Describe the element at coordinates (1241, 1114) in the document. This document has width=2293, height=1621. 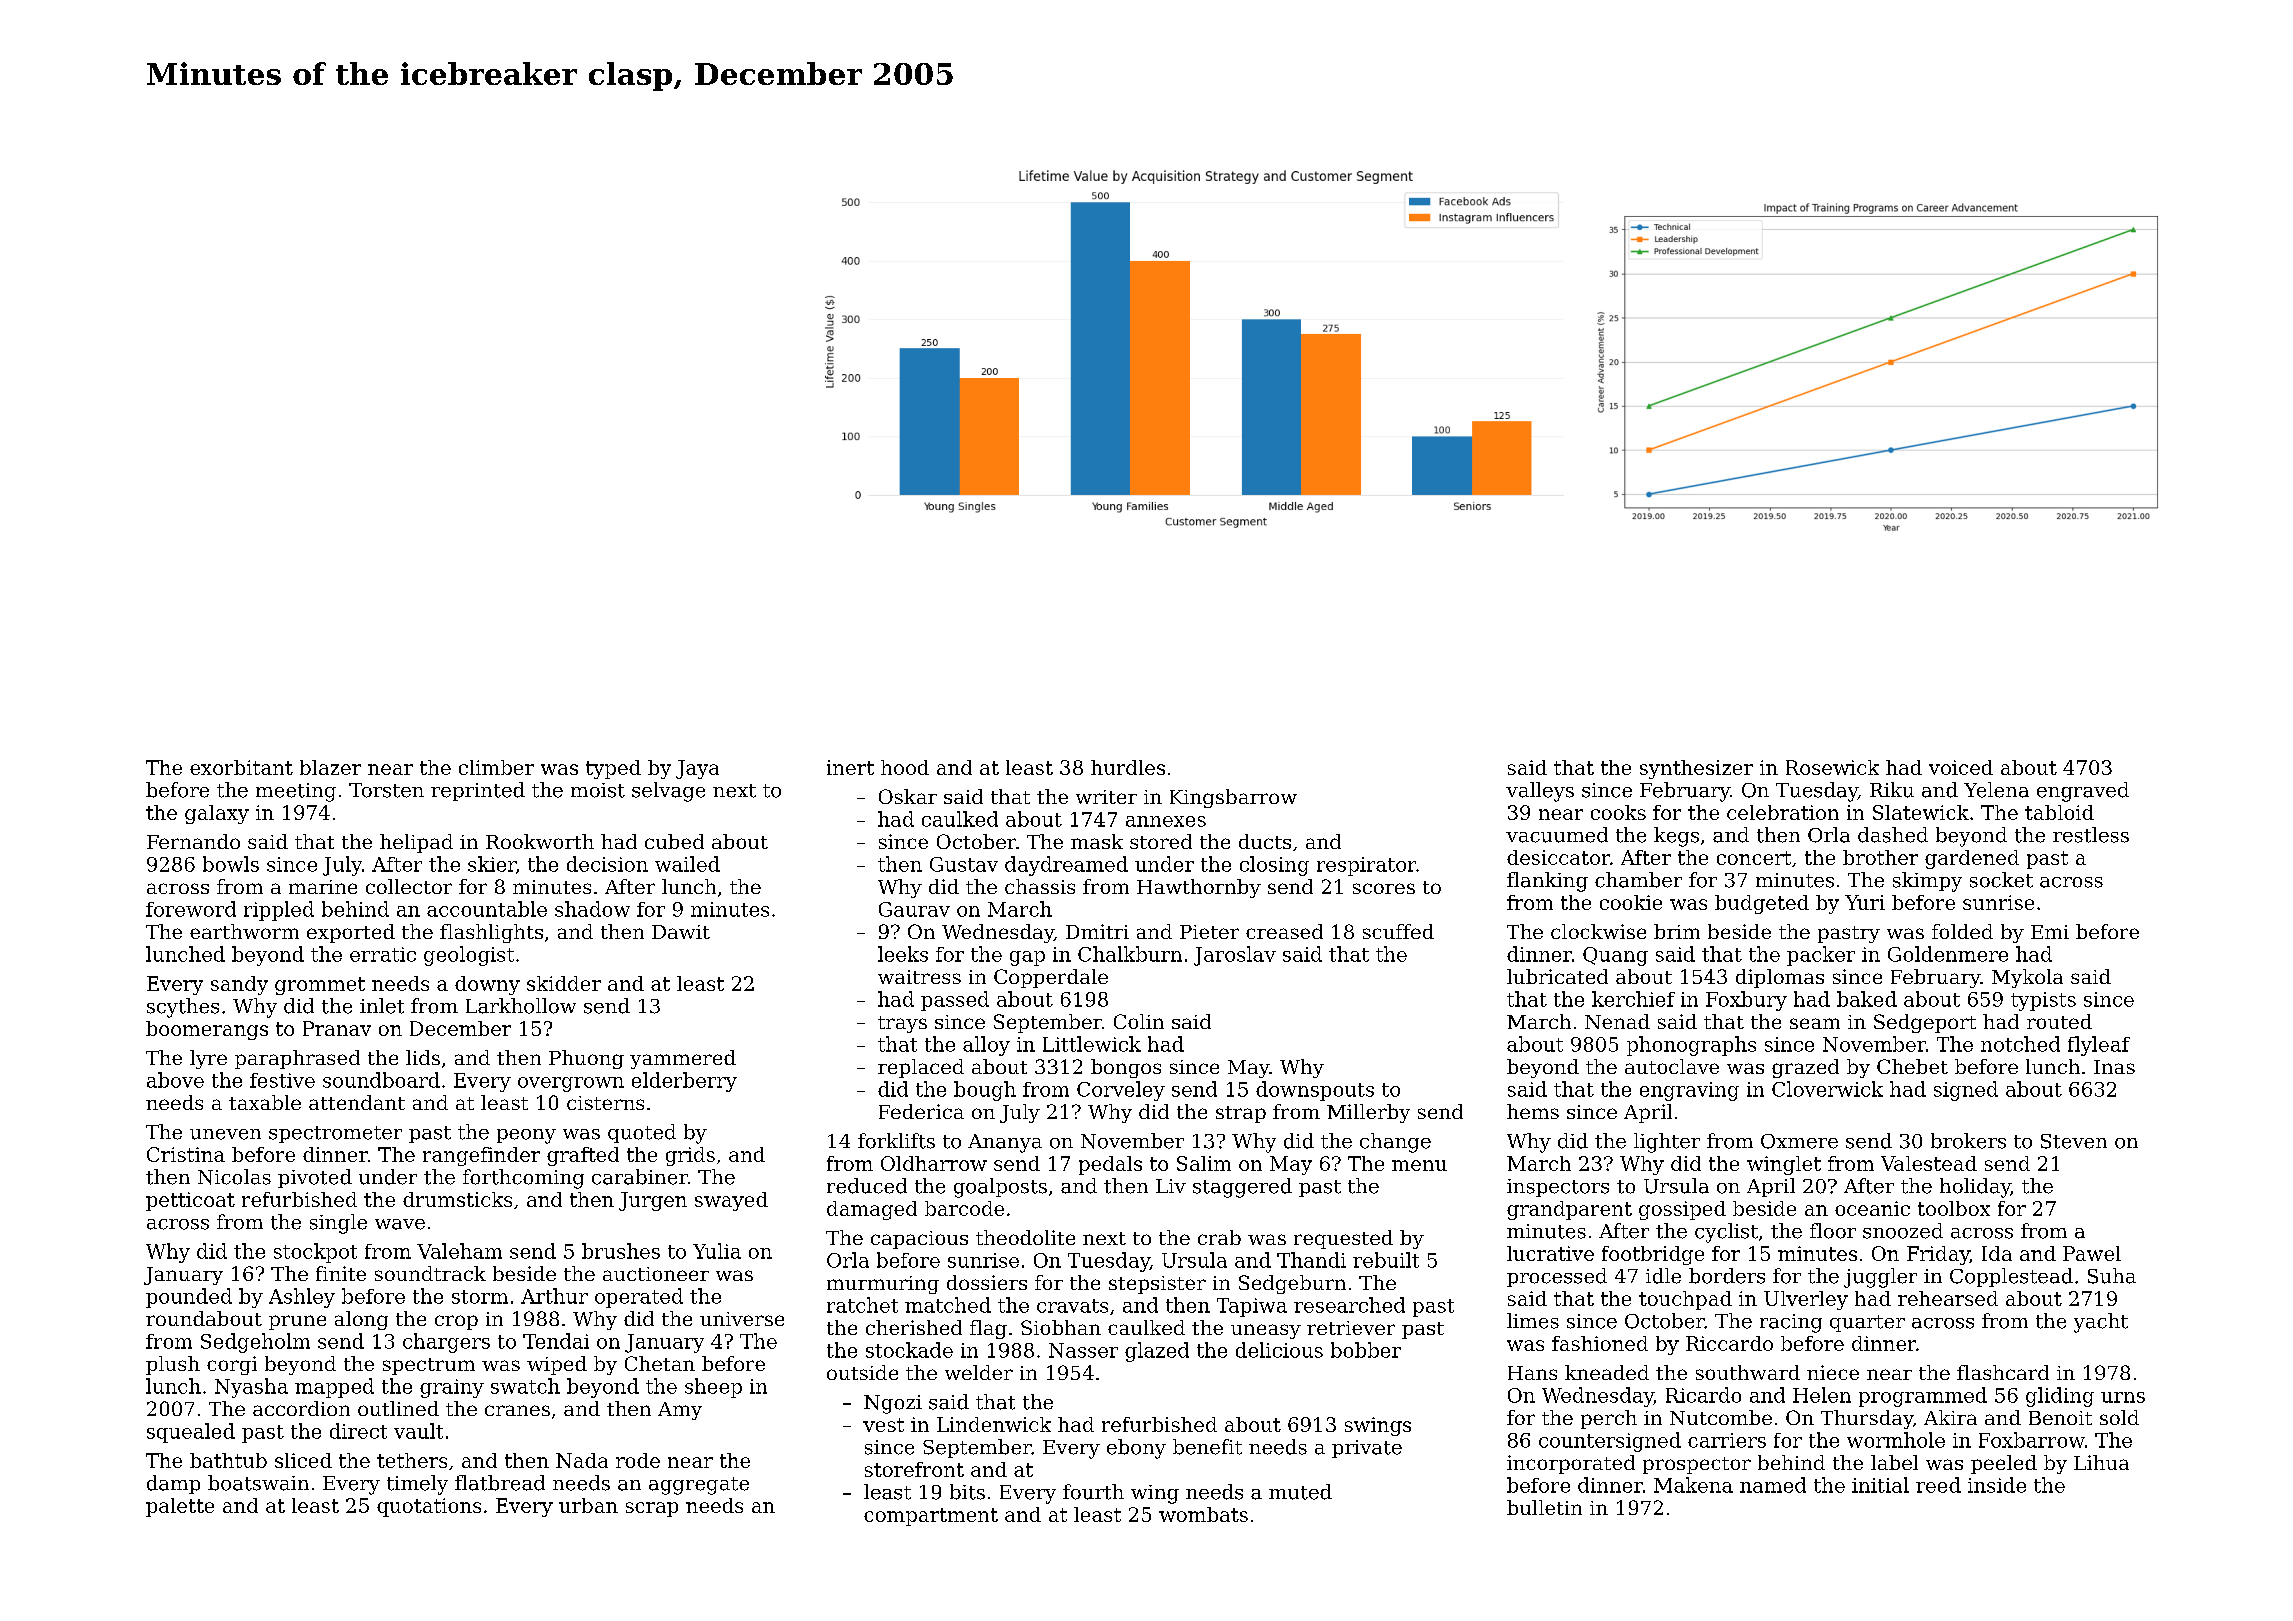
I see `strap` at that location.
